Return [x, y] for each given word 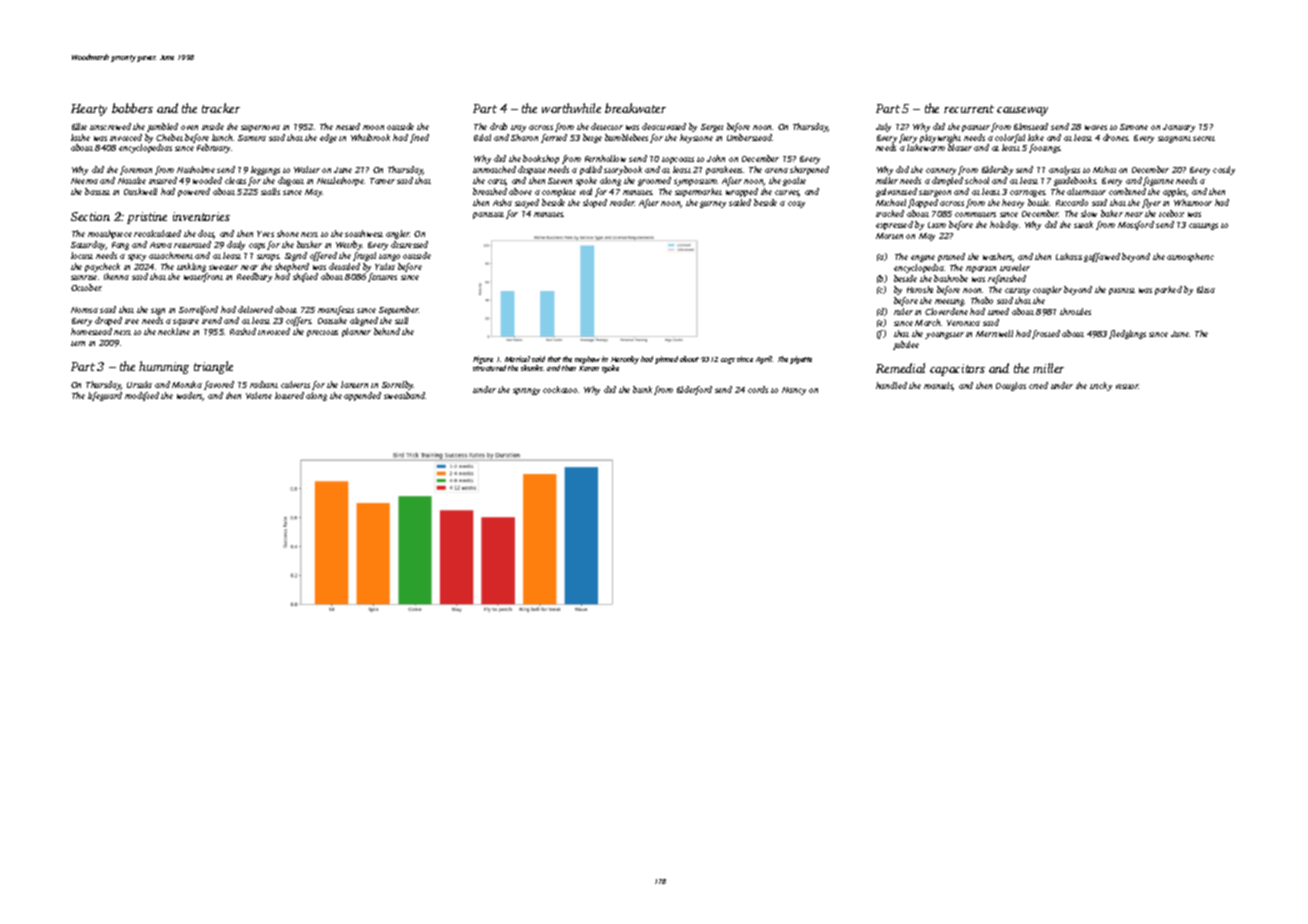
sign [158, 311]
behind [387, 331]
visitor [1127, 386]
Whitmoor [1193, 202]
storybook [623, 170]
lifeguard [105, 396]
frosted [1046, 334]
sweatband [404, 395]
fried [419, 138]
